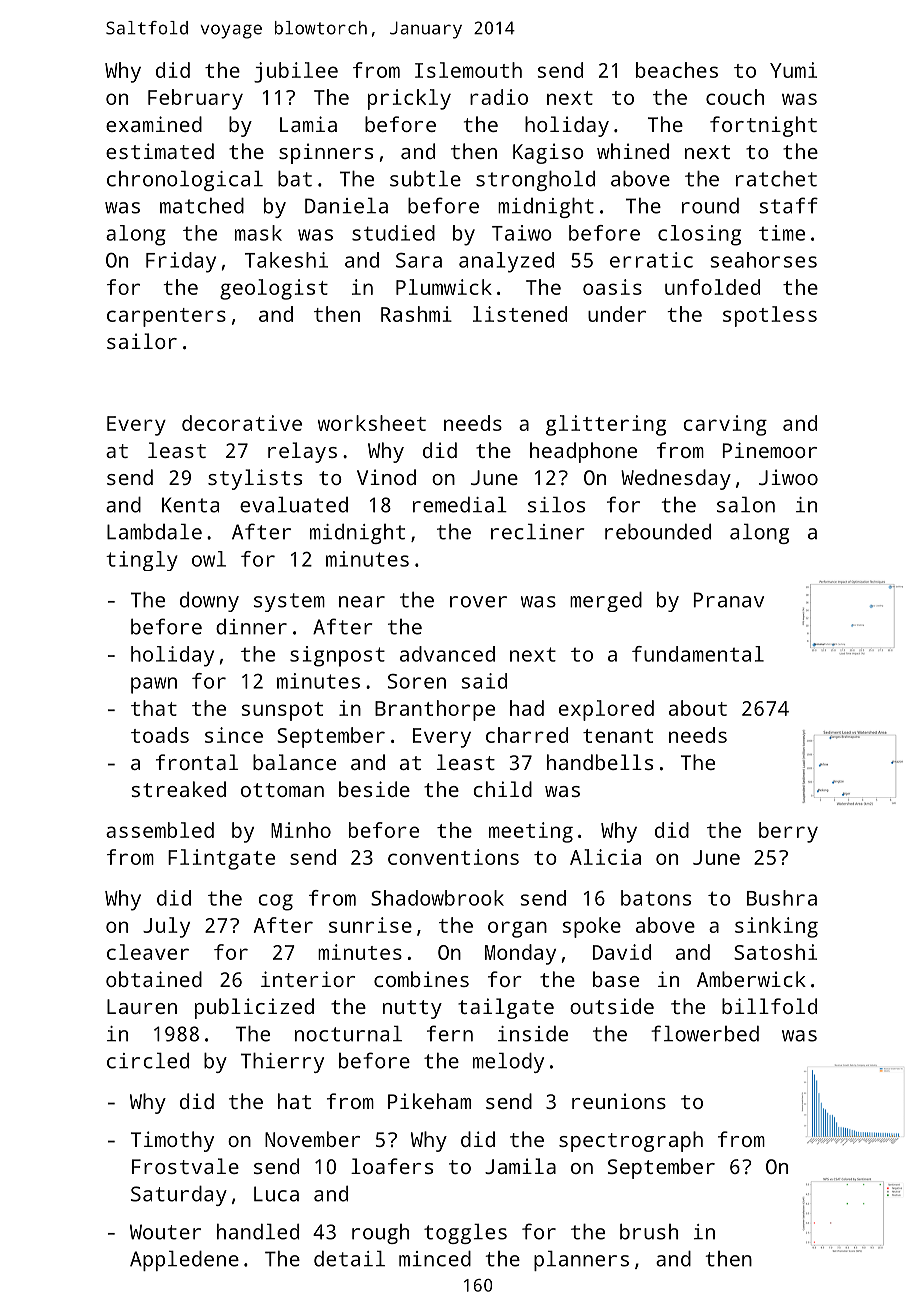 The height and width of the page is (1314, 924). I want to click on Islemouth, so click(468, 70).
